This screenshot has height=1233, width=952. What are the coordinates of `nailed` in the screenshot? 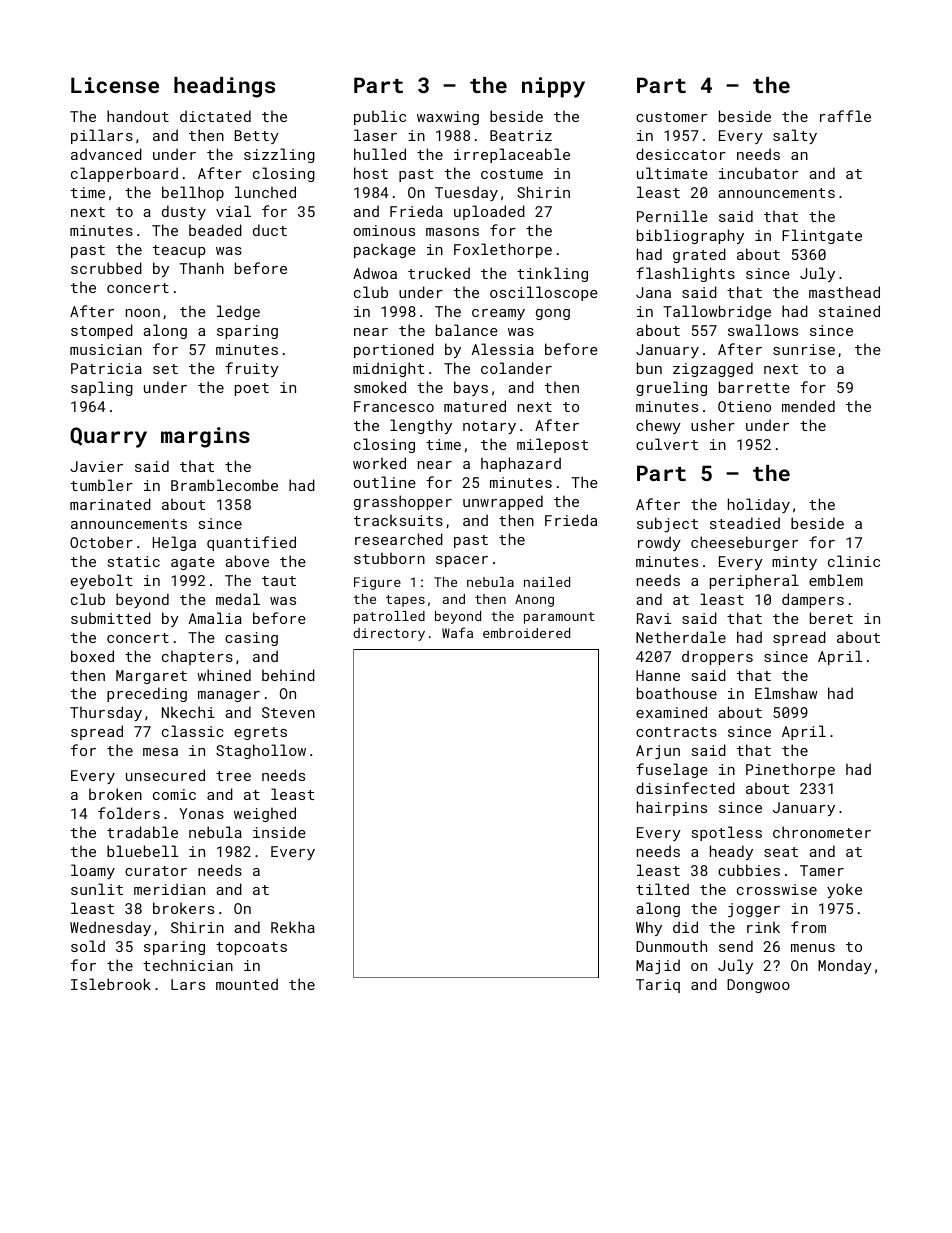 It's located at (547, 582).
